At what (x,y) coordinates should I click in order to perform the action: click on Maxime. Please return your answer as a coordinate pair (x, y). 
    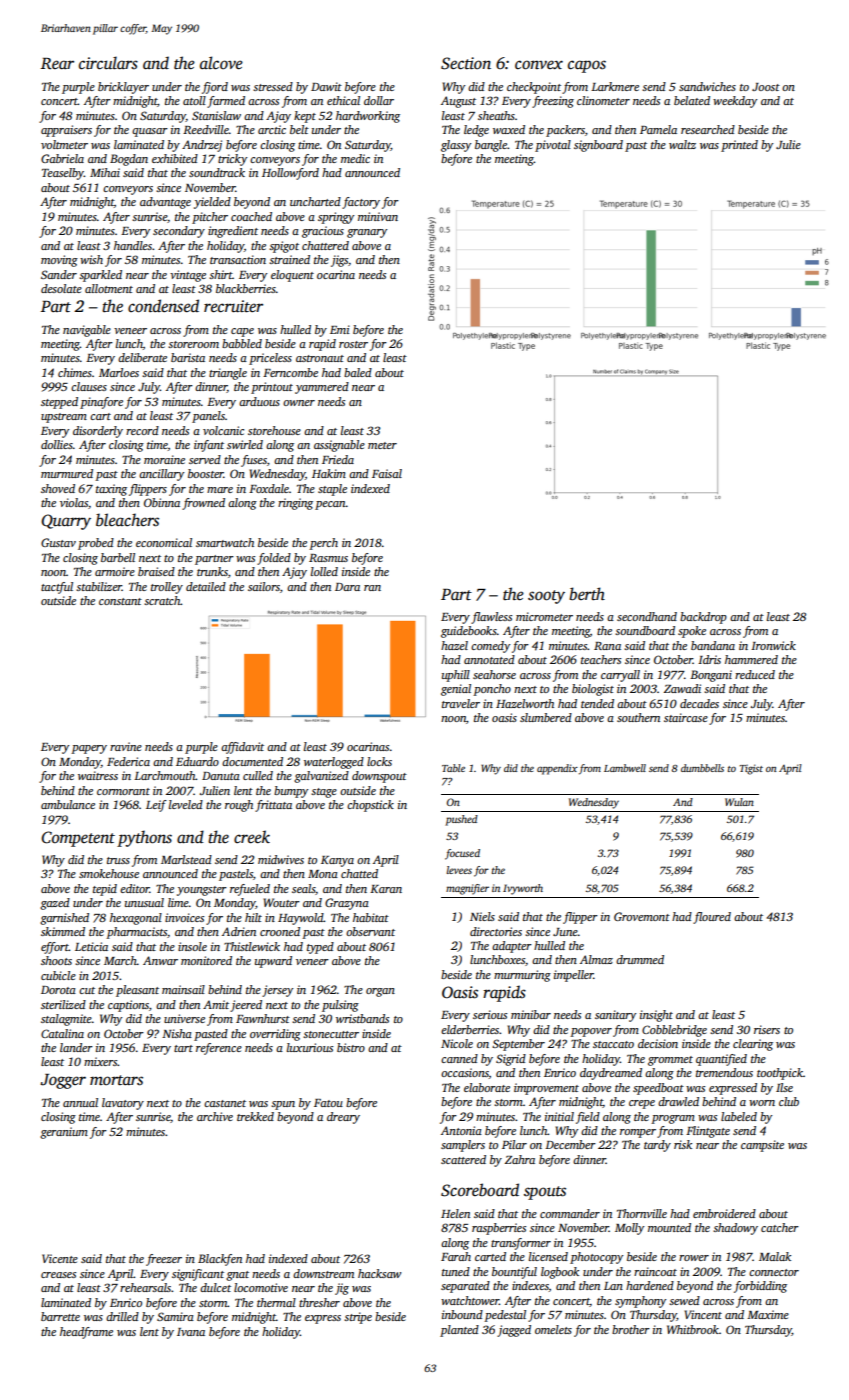
    Looking at the image, I should click on (768, 1314).
